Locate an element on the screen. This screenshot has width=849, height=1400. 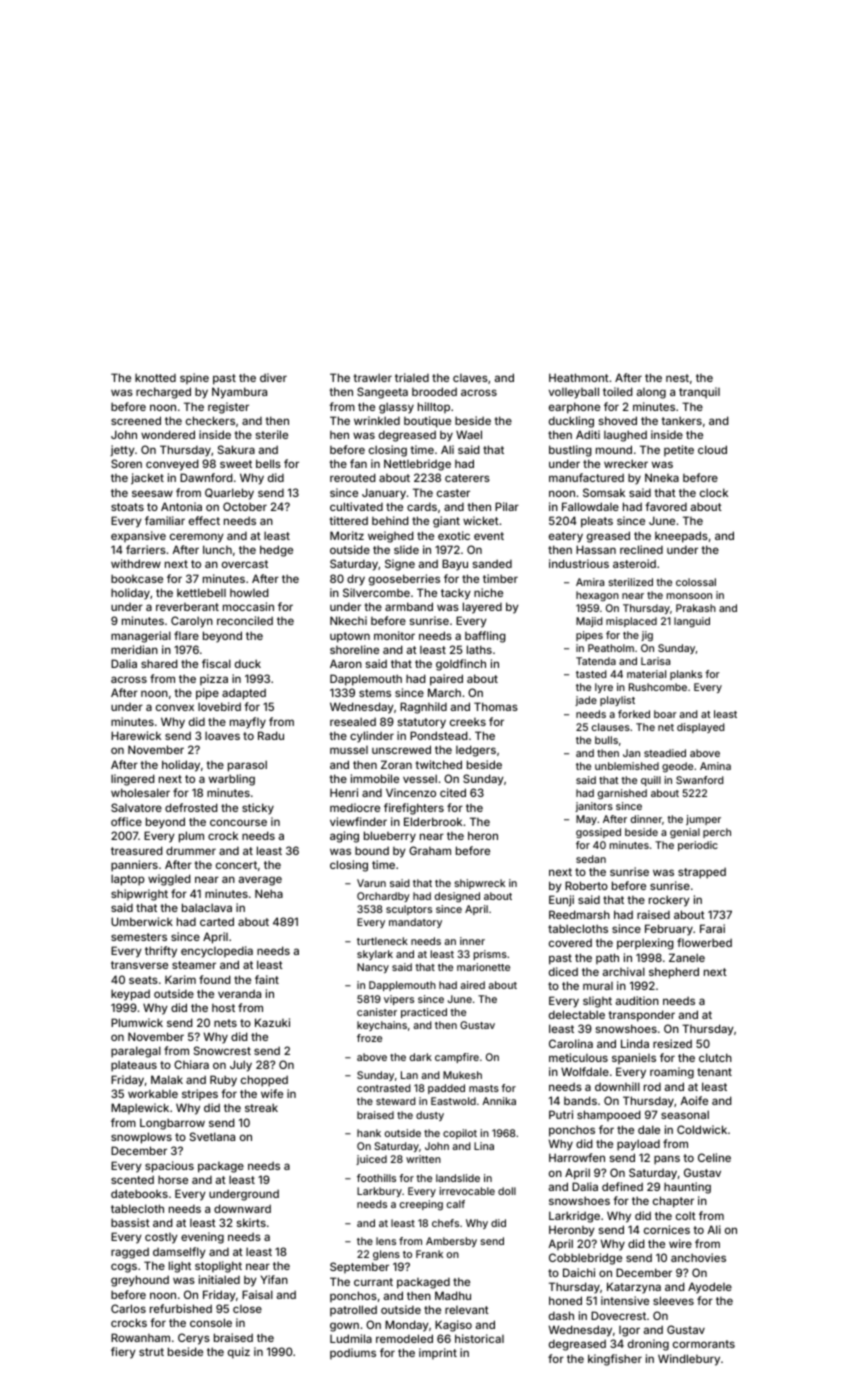
wondered is located at coordinates (168, 434).
